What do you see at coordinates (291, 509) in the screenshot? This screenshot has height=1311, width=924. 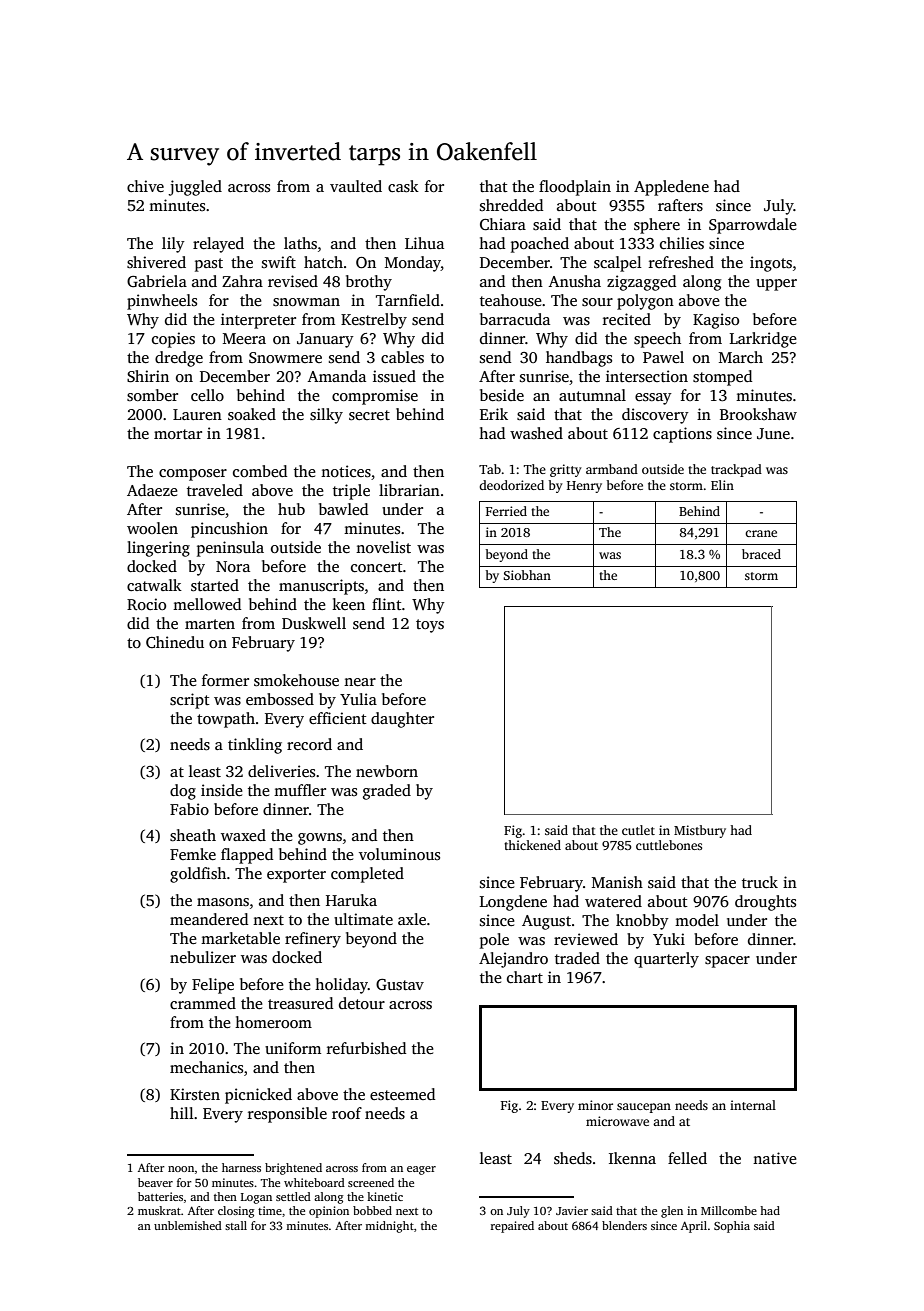 I see `hub` at bounding box center [291, 509].
